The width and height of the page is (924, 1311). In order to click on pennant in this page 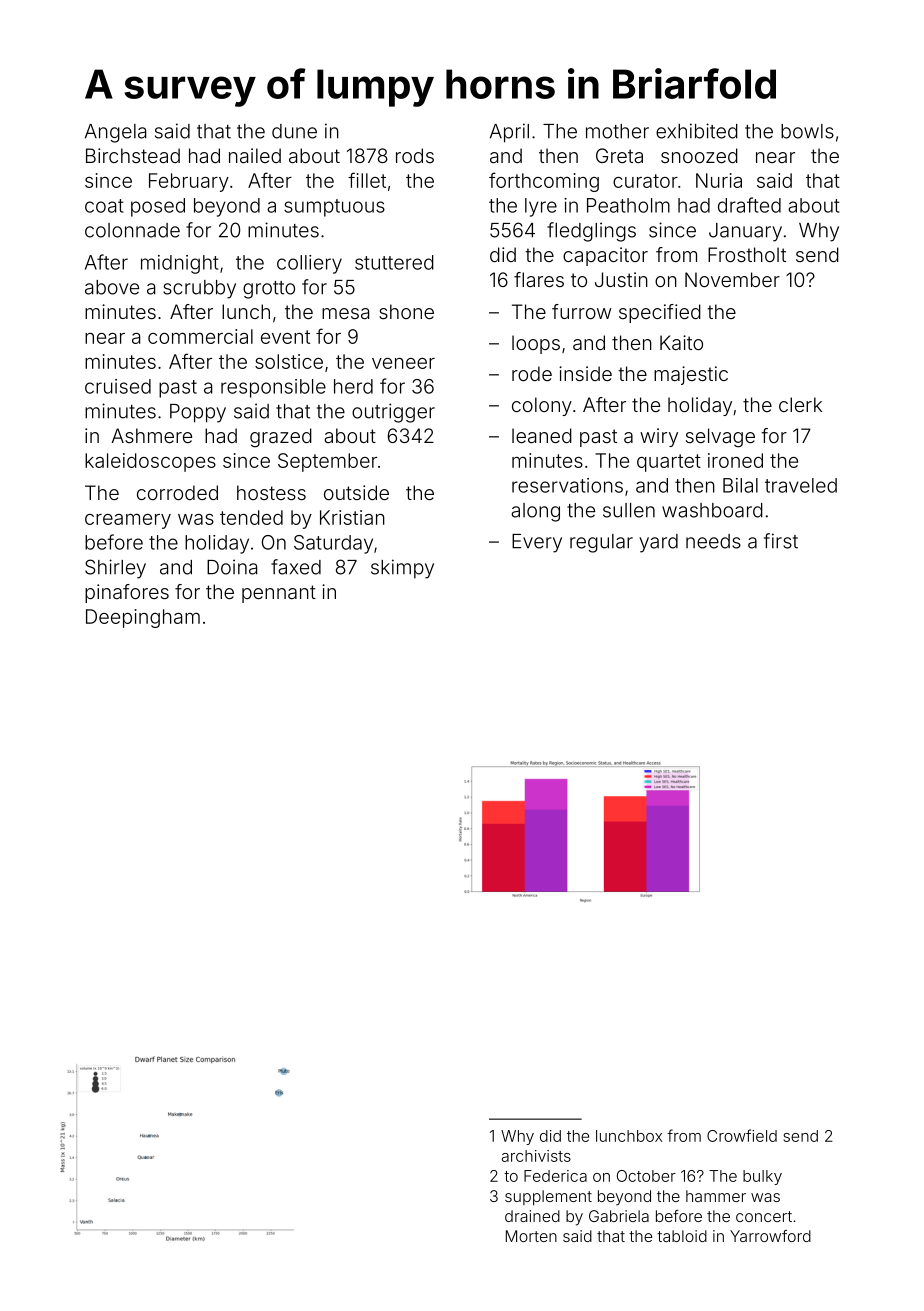, I will do `click(279, 594)`.
